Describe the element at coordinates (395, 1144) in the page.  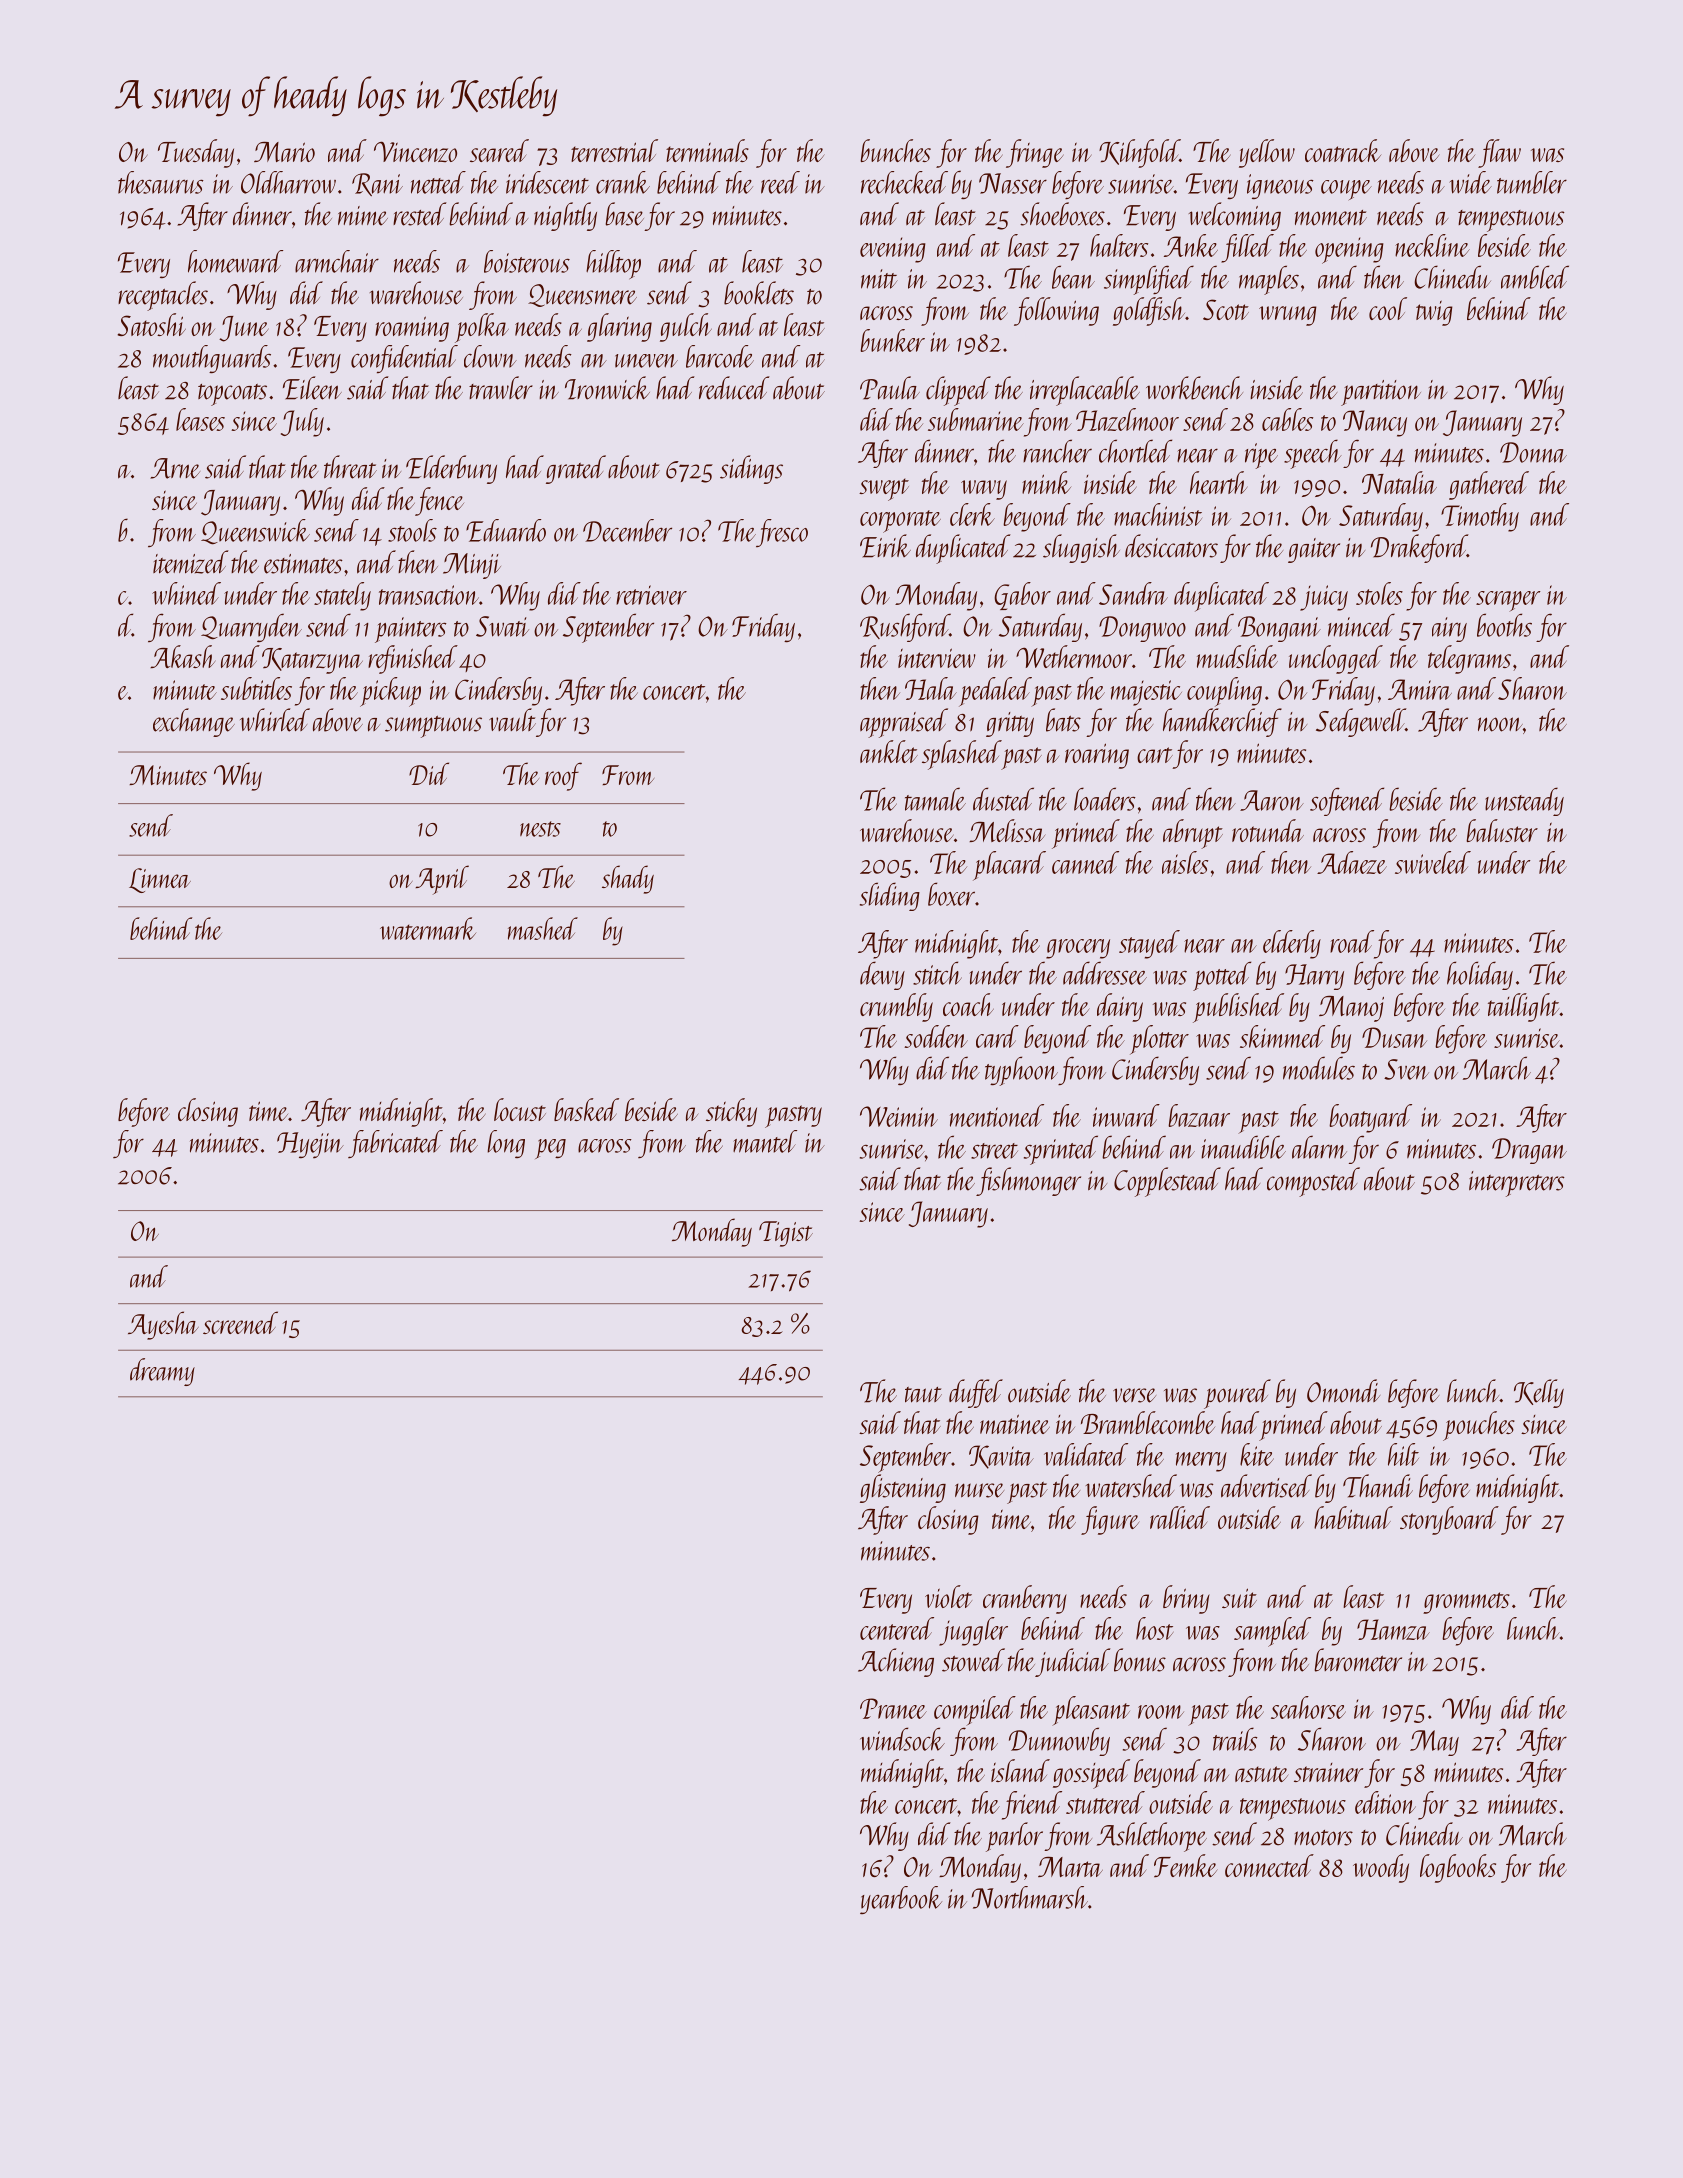
I see `fabricated` at that location.
